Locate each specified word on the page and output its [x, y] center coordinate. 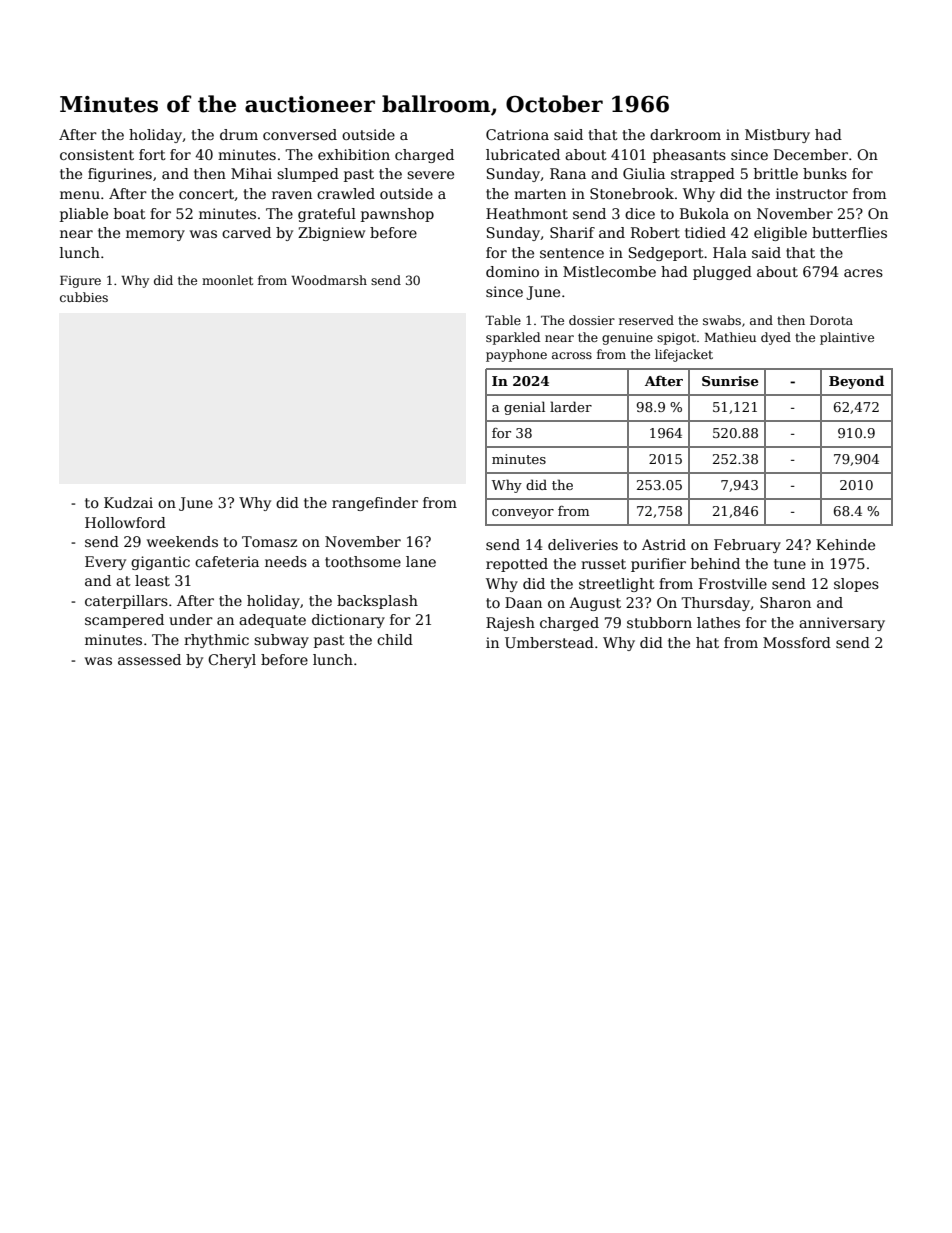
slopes [856, 585]
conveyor [523, 514]
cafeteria [227, 561]
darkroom [685, 134]
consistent [97, 154]
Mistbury [777, 136]
